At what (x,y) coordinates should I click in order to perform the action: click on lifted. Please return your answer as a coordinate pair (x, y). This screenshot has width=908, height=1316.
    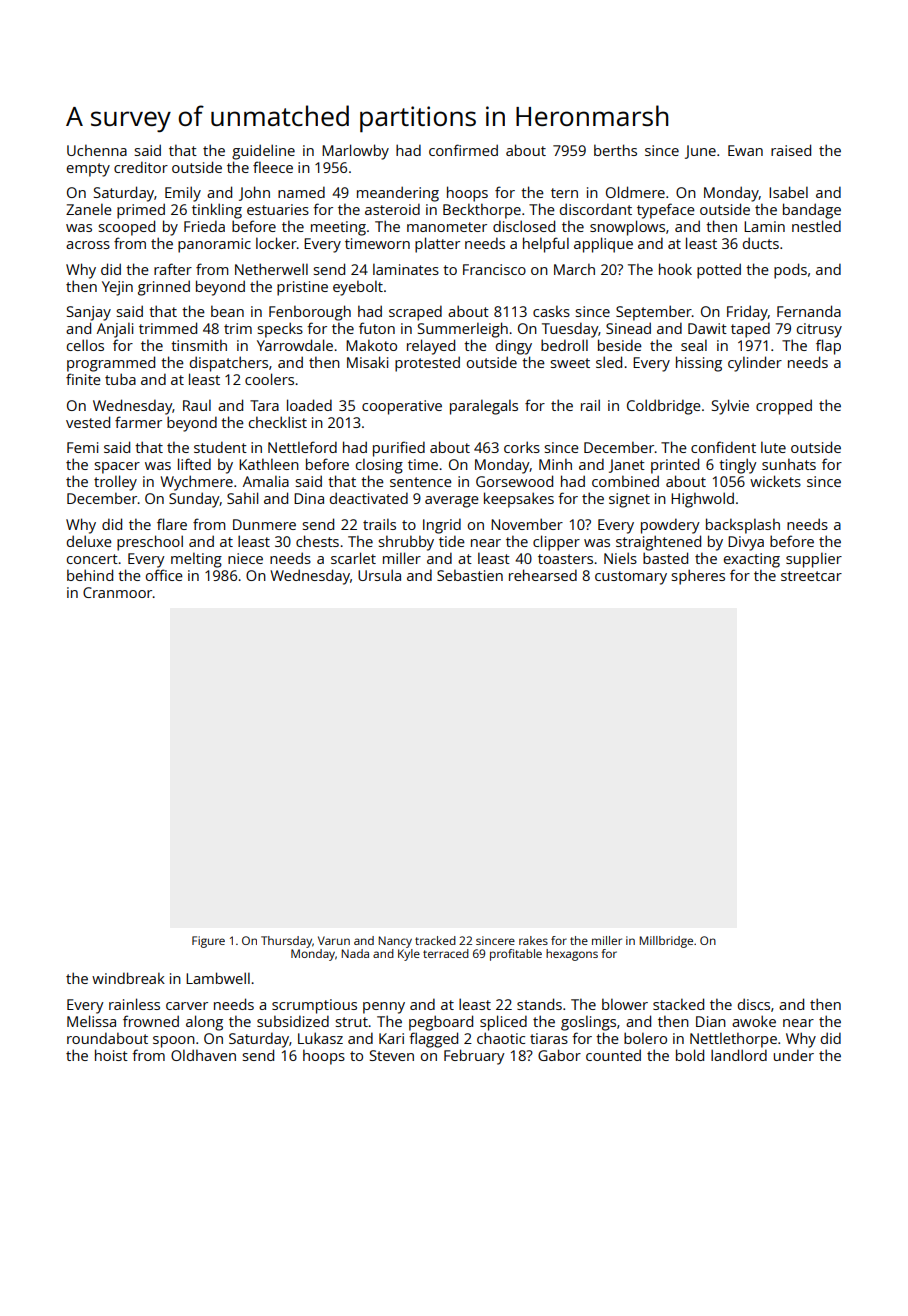
    Looking at the image, I should click on (194, 464).
